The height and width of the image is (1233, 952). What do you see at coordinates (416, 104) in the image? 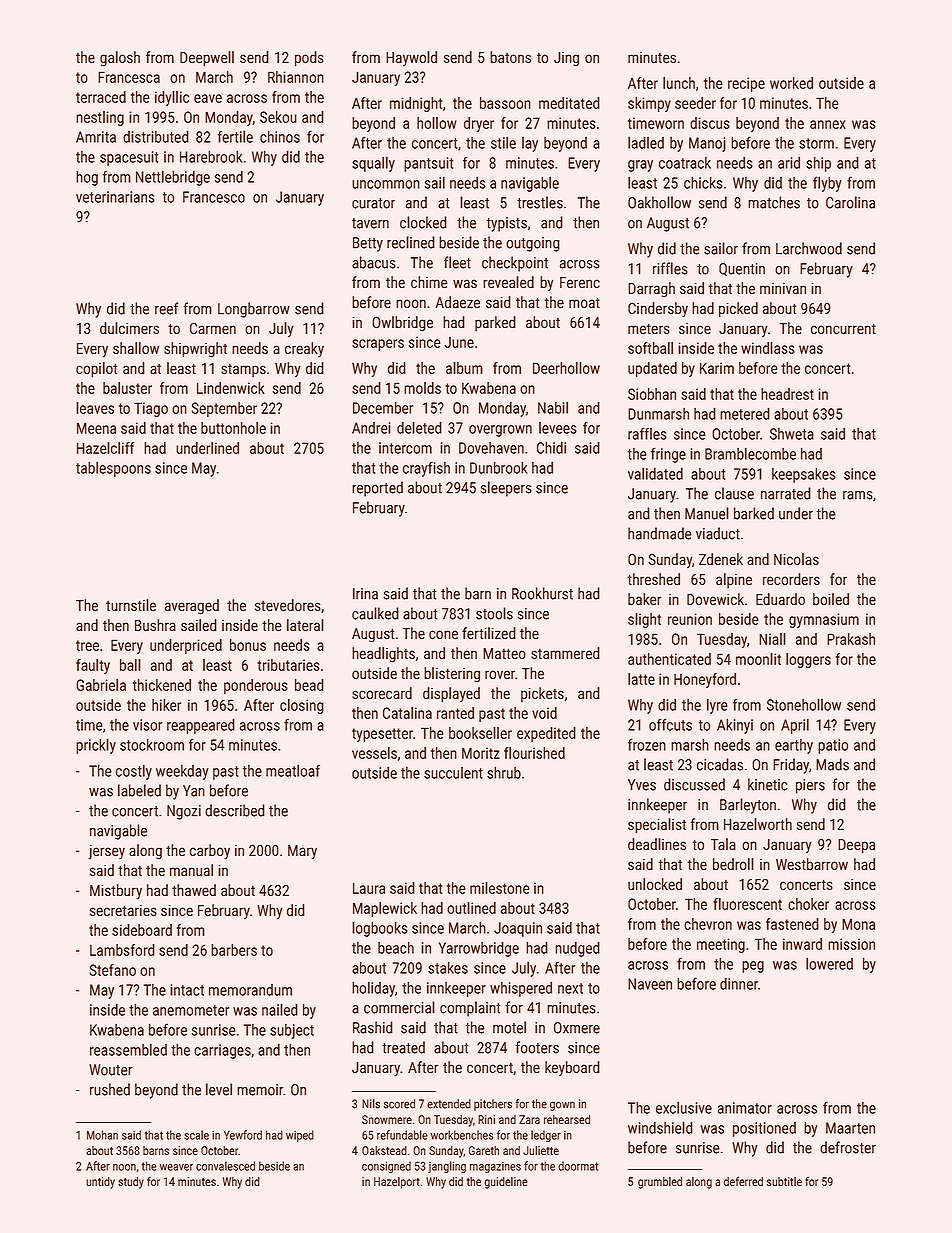
I see `midnight` at bounding box center [416, 104].
